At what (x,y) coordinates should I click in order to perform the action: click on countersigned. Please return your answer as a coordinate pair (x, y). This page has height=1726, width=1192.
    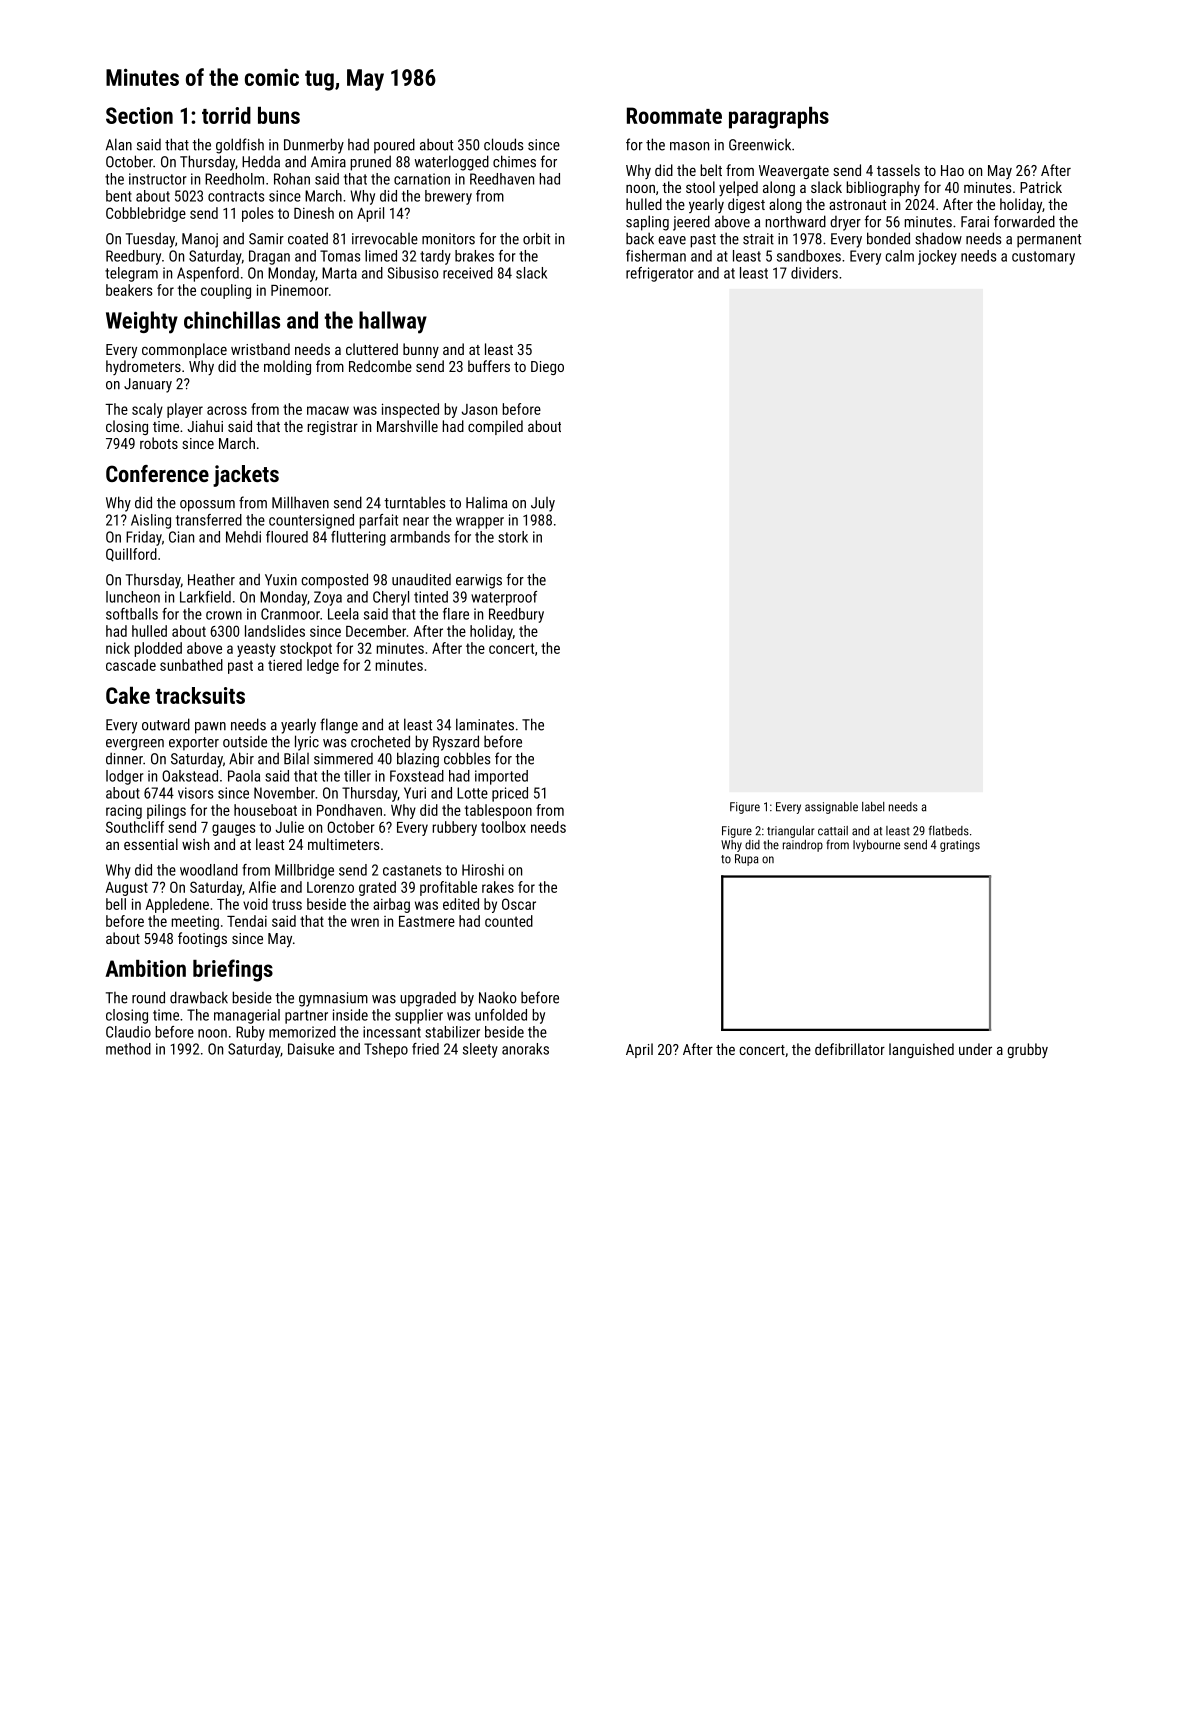
    Looking at the image, I should click on (311, 521).
